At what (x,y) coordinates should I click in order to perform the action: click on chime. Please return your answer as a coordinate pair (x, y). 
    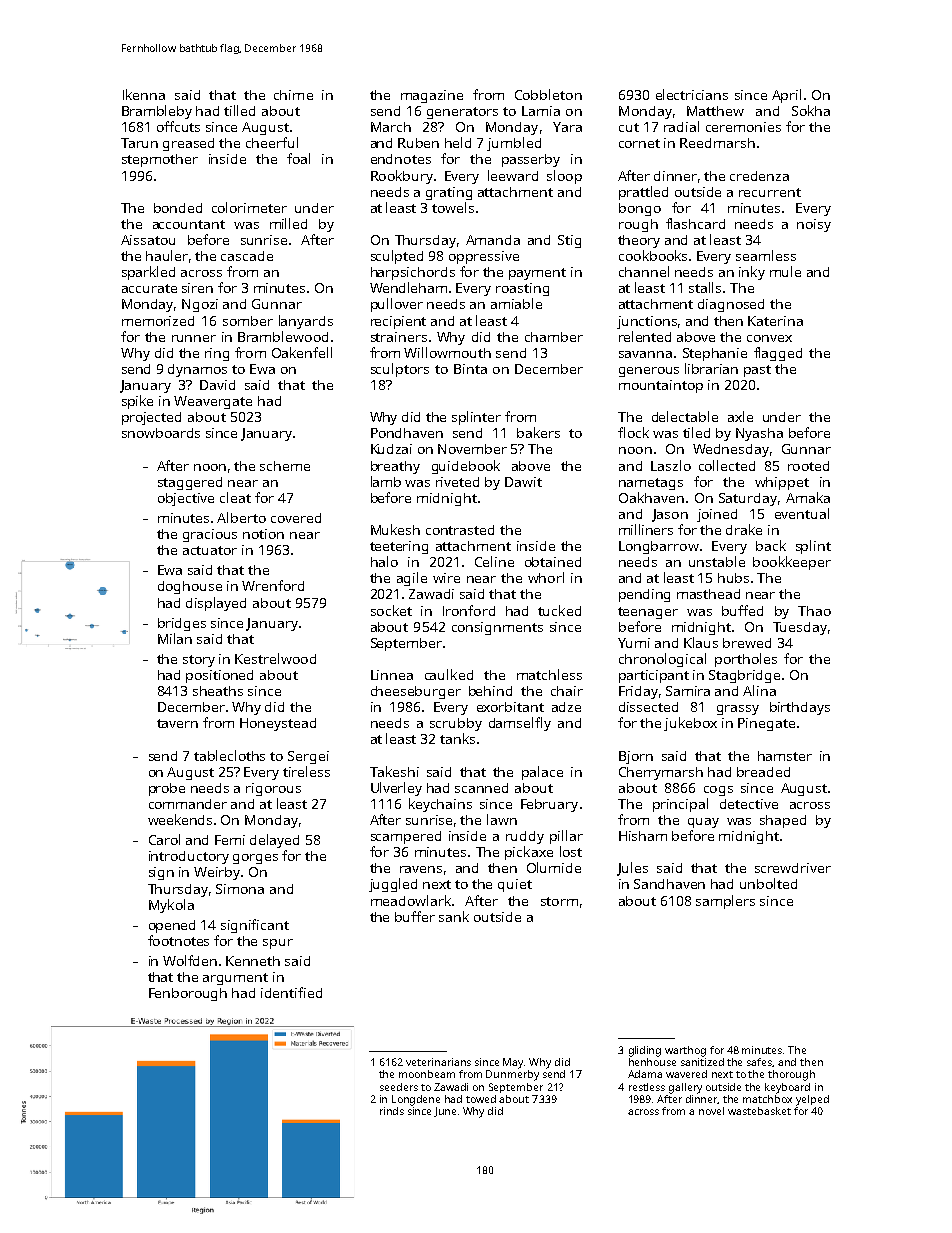
    Looking at the image, I should click on (293, 95).
